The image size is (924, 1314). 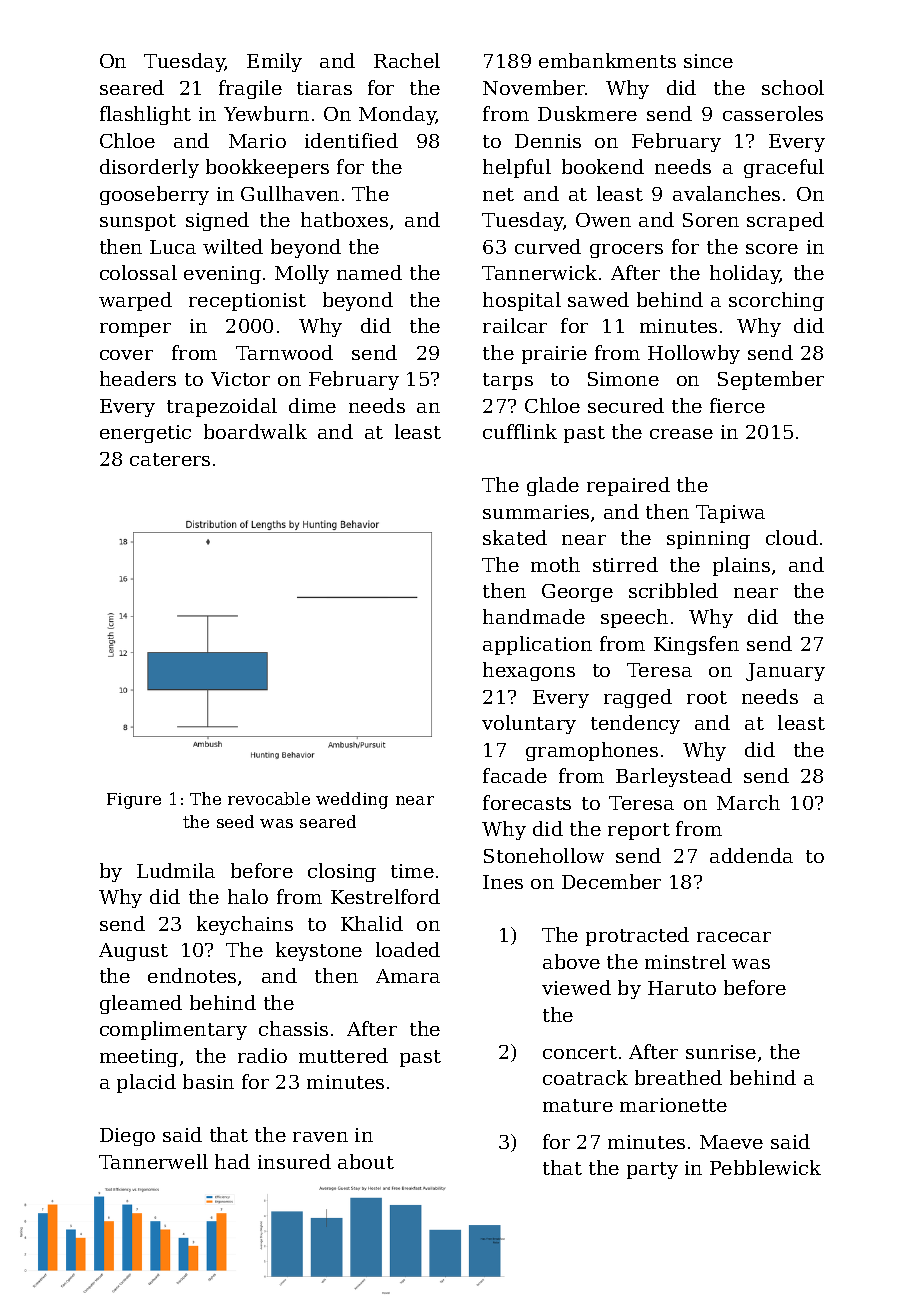 I want to click on summaries, so click(x=536, y=512).
